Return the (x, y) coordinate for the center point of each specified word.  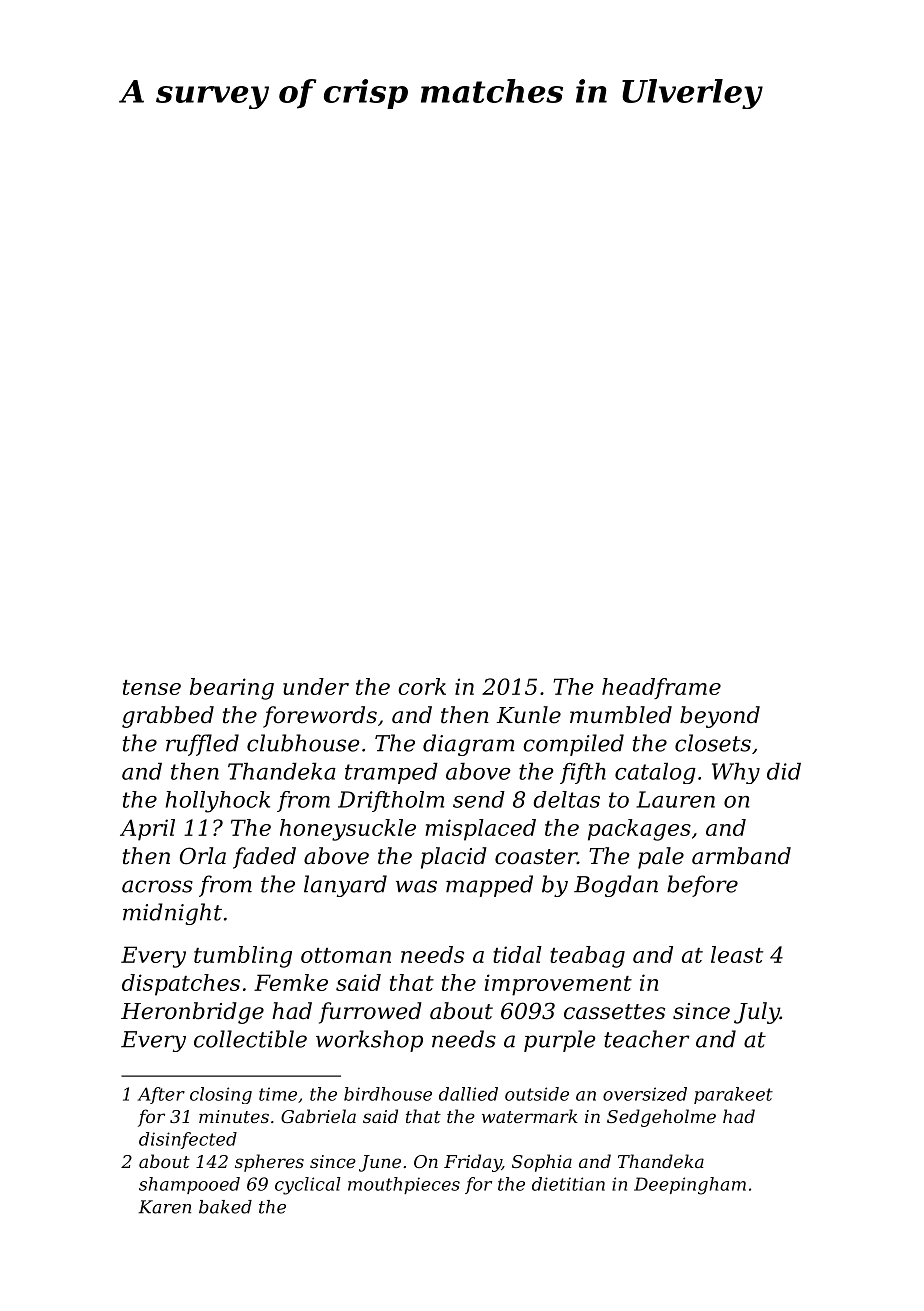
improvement (558, 985)
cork (422, 686)
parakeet (733, 1095)
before (702, 886)
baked (225, 1207)
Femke (291, 982)
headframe (661, 688)
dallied (468, 1094)
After (161, 1095)
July (757, 1013)
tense (152, 687)
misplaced (480, 830)
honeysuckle (348, 830)
